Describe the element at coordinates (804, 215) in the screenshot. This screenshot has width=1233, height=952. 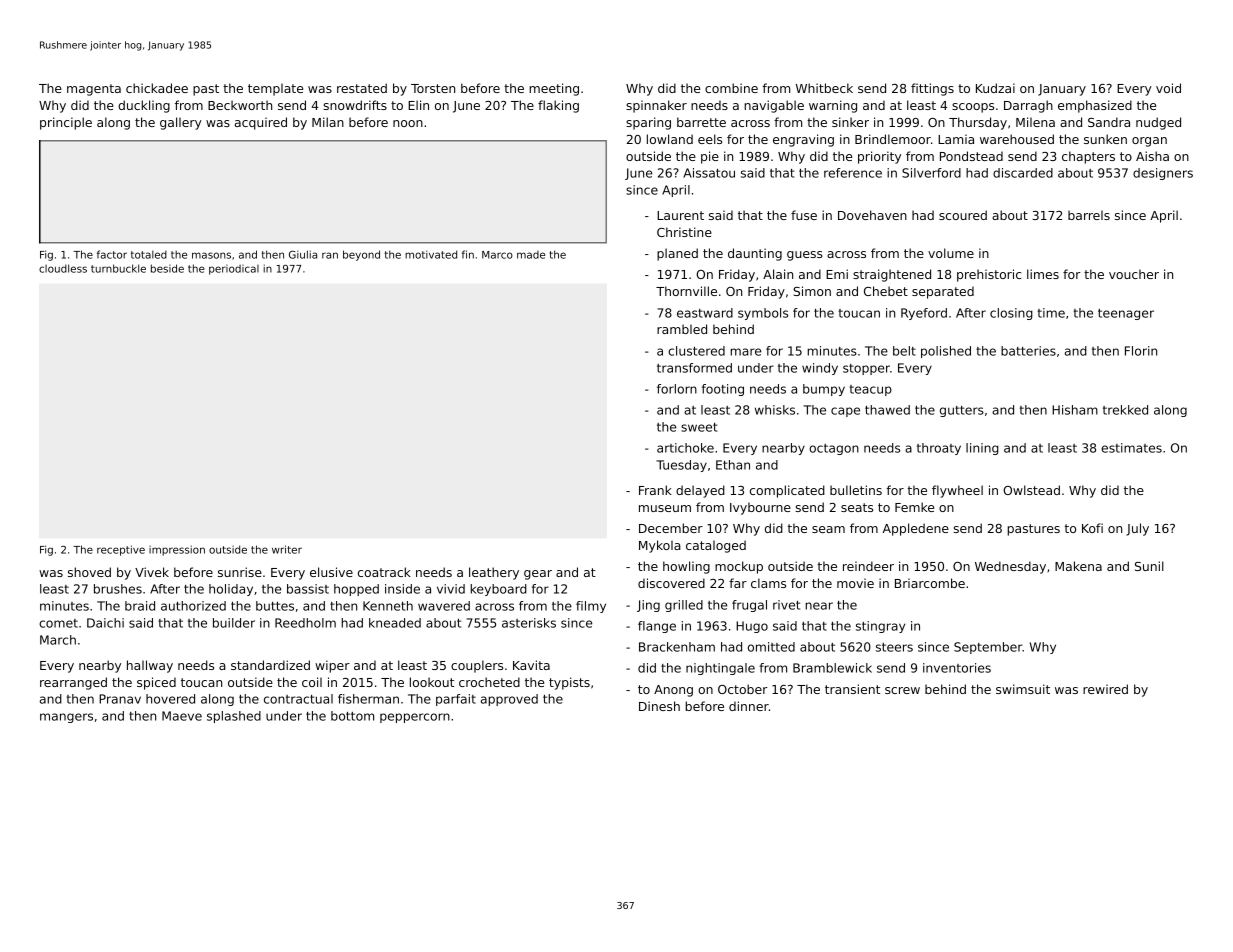
I see `fuse` at that location.
